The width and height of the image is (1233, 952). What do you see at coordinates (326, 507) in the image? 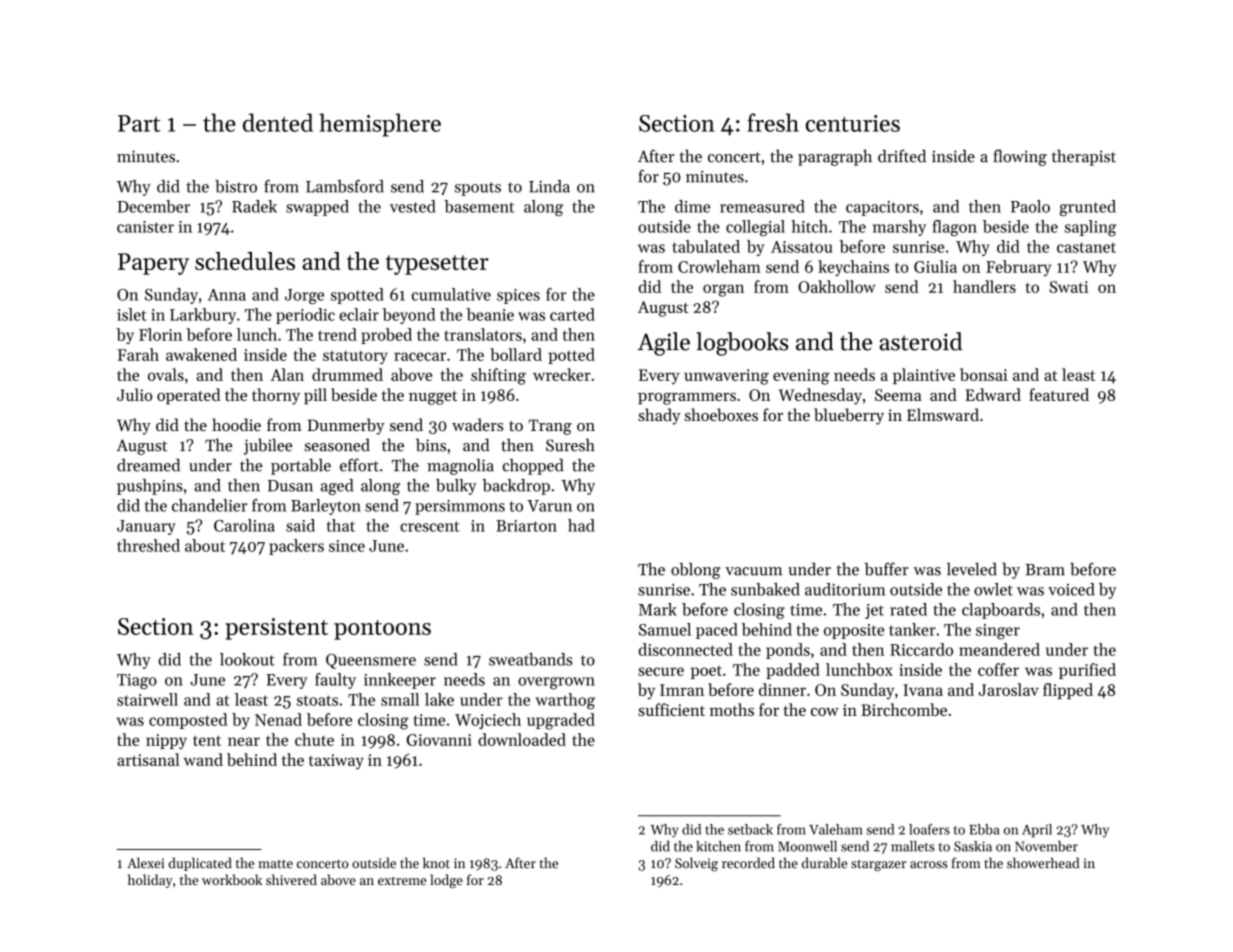
I see `Barleyton` at bounding box center [326, 507].
